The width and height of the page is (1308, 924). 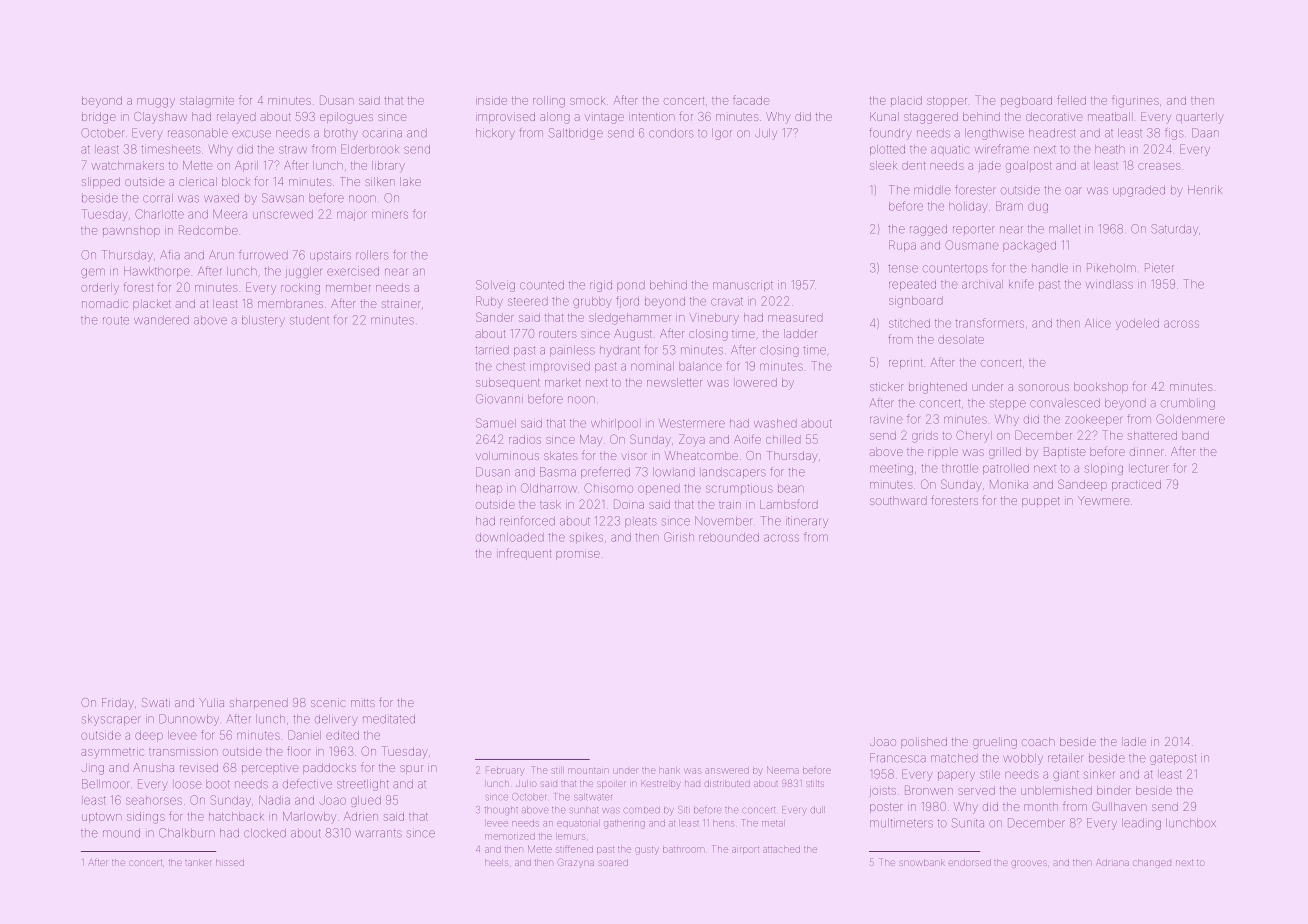 I want to click on bean, so click(x=791, y=489).
